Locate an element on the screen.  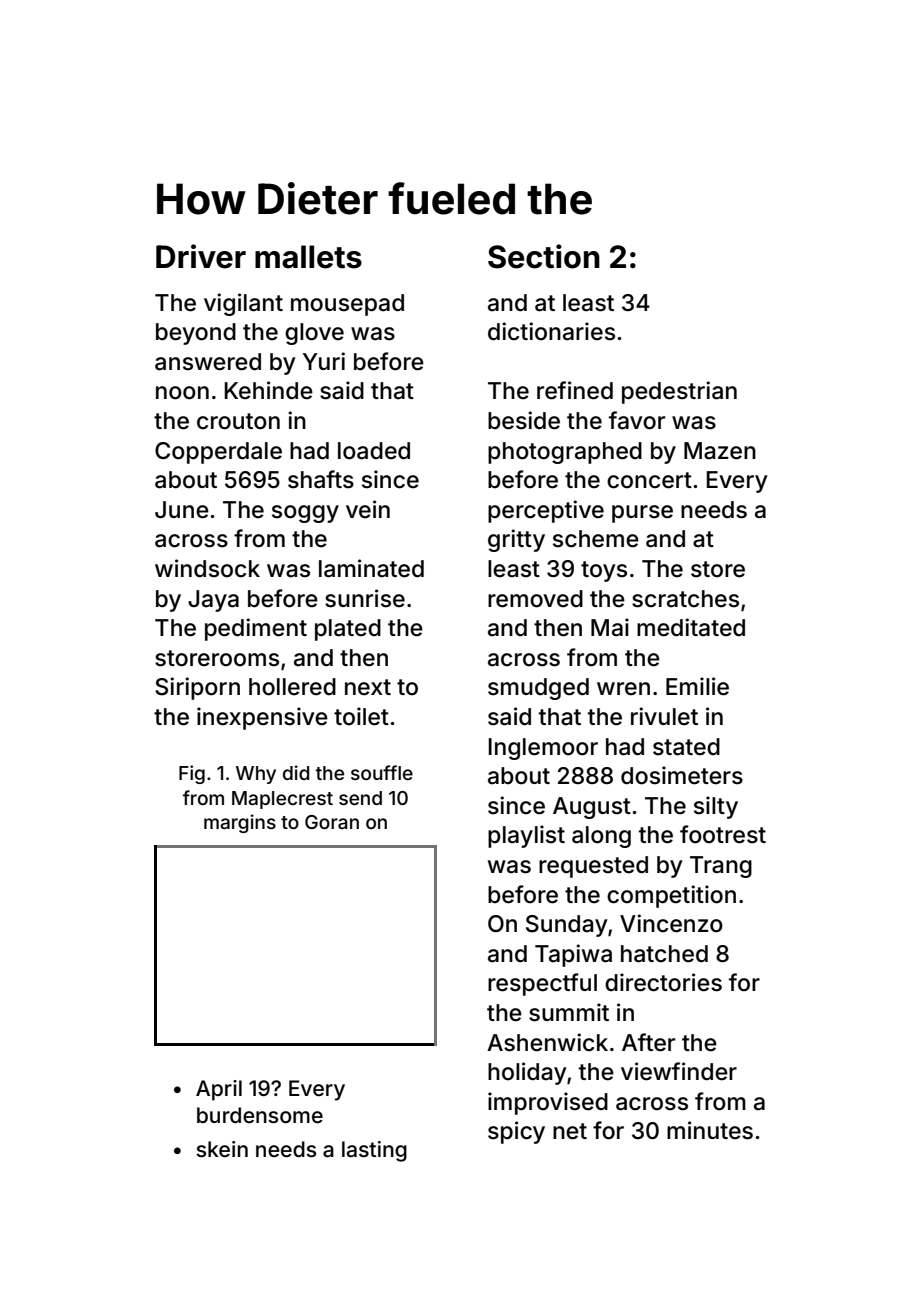
skein is located at coordinates (222, 1149).
